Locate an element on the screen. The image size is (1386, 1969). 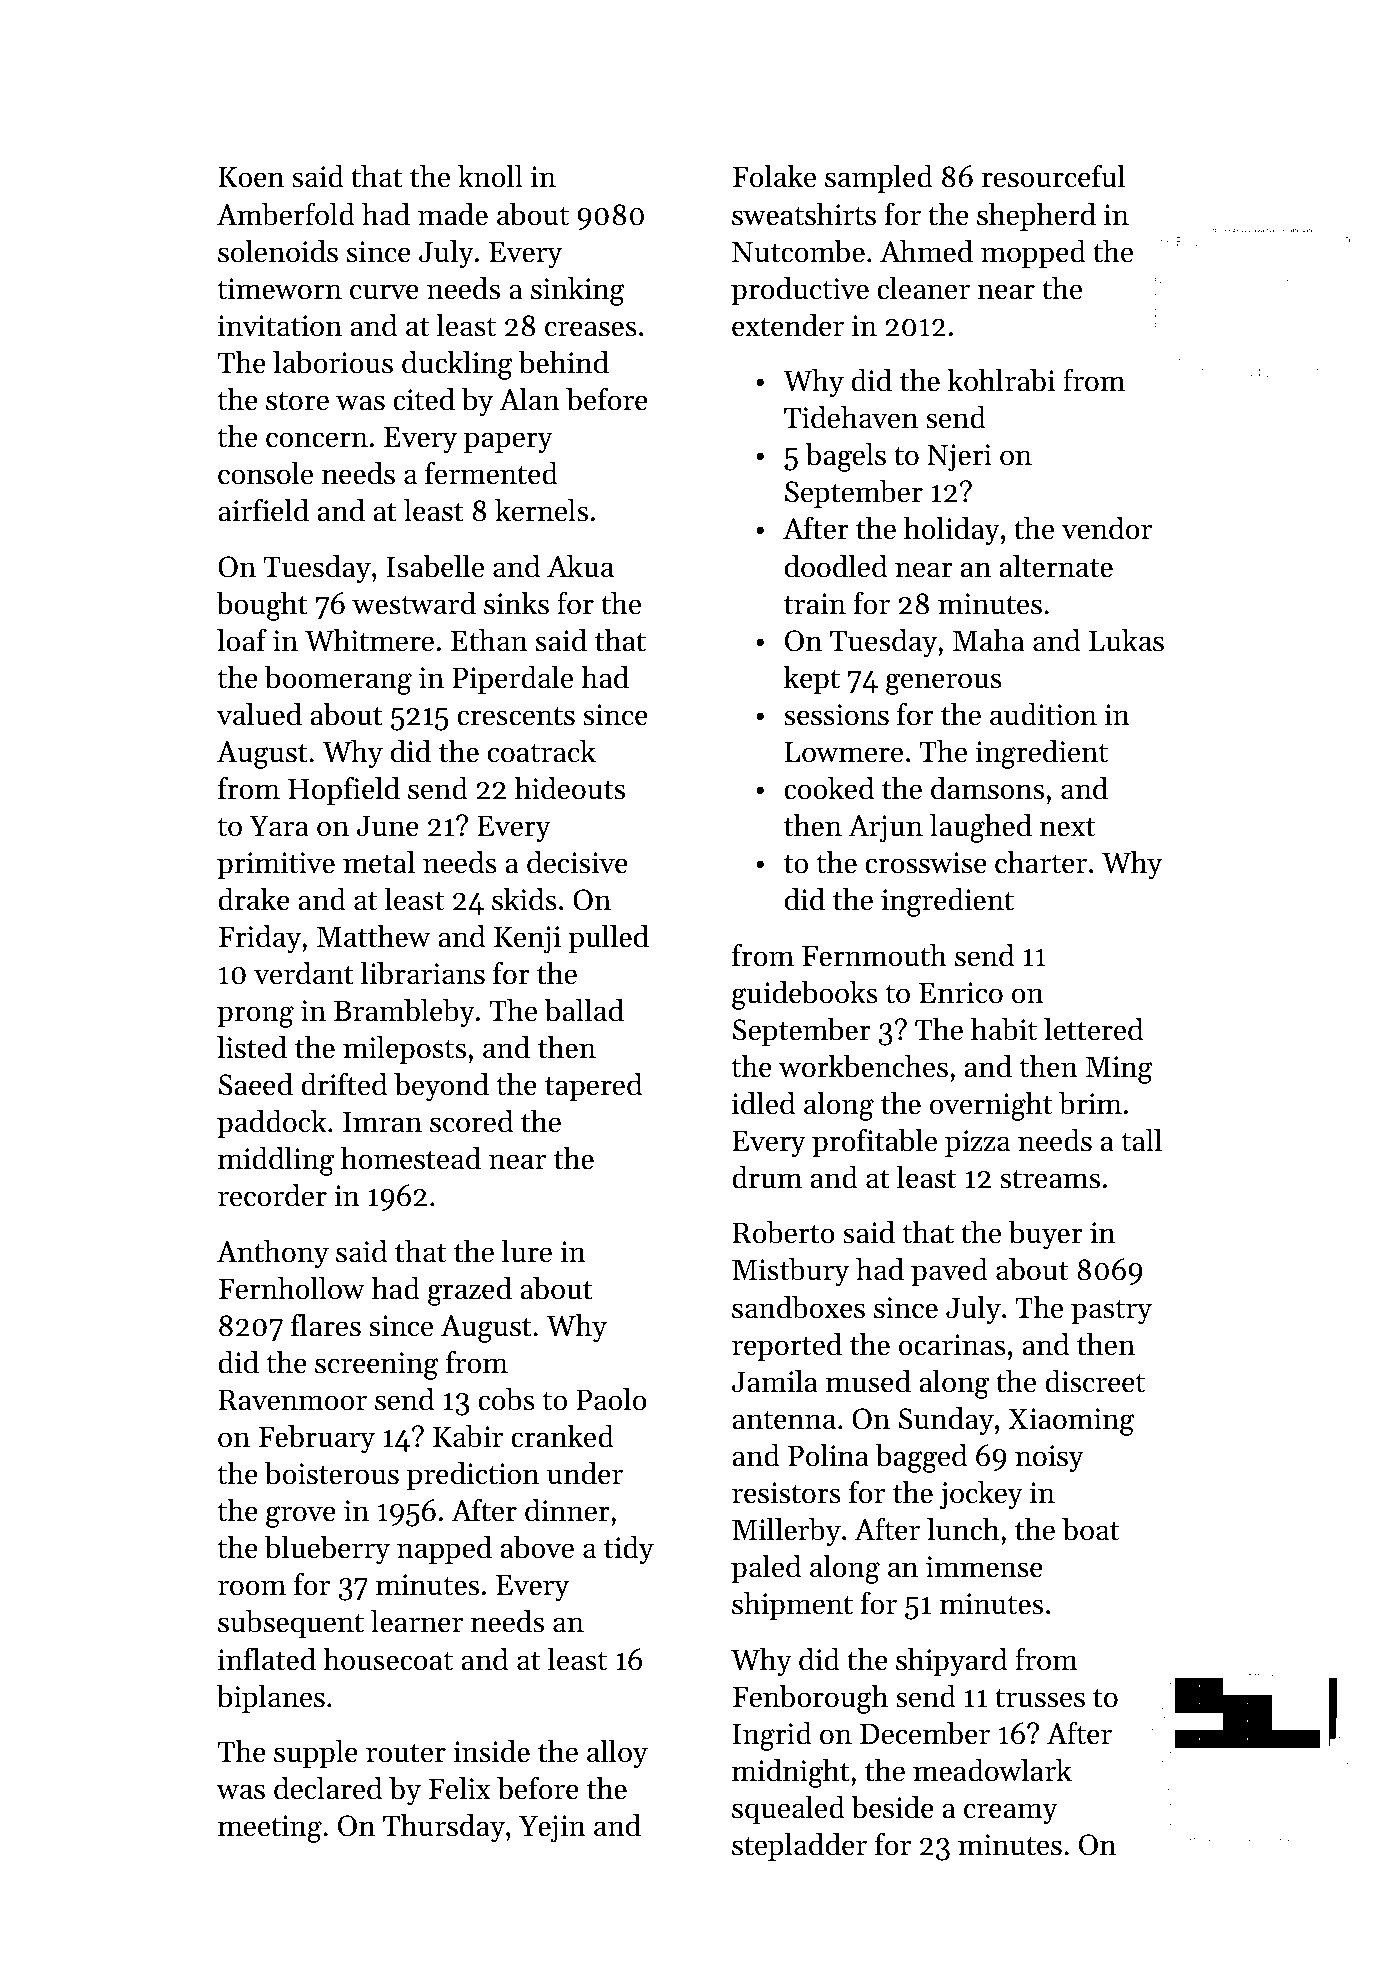
shepherd is located at coordinates (1036, 217).
